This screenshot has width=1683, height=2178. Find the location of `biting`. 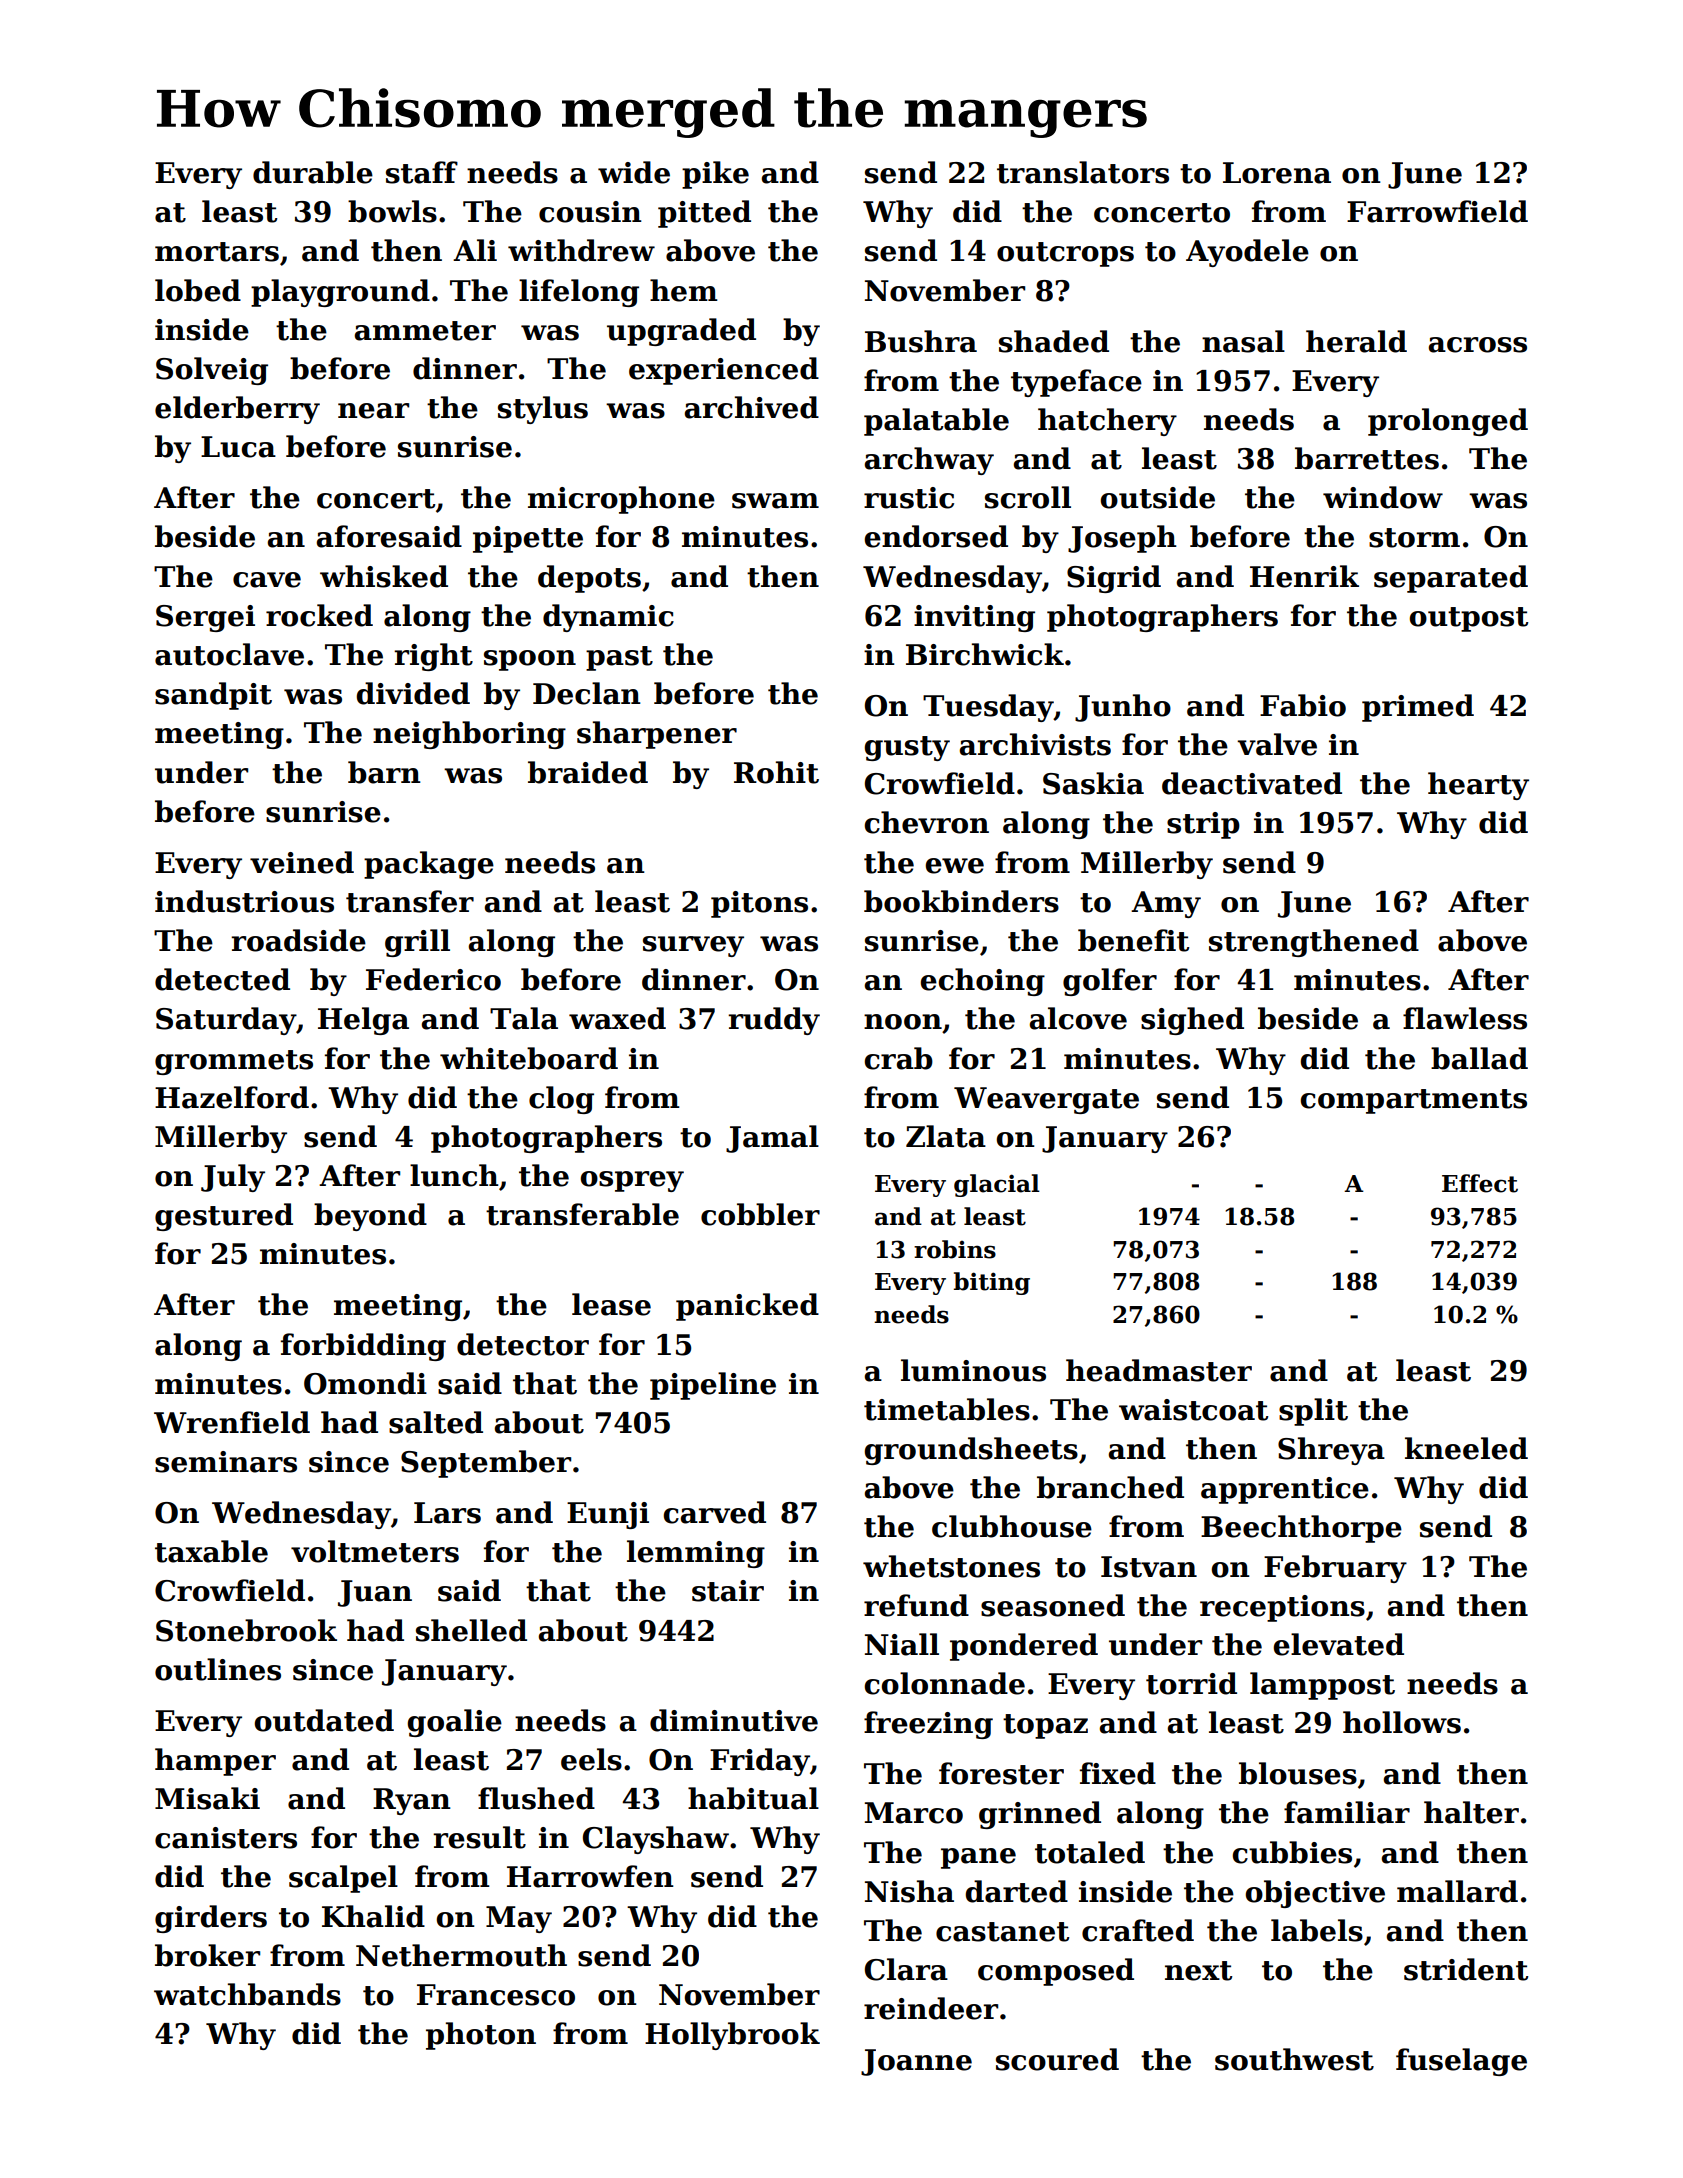

biting is located at coordinates (992, 1283).
